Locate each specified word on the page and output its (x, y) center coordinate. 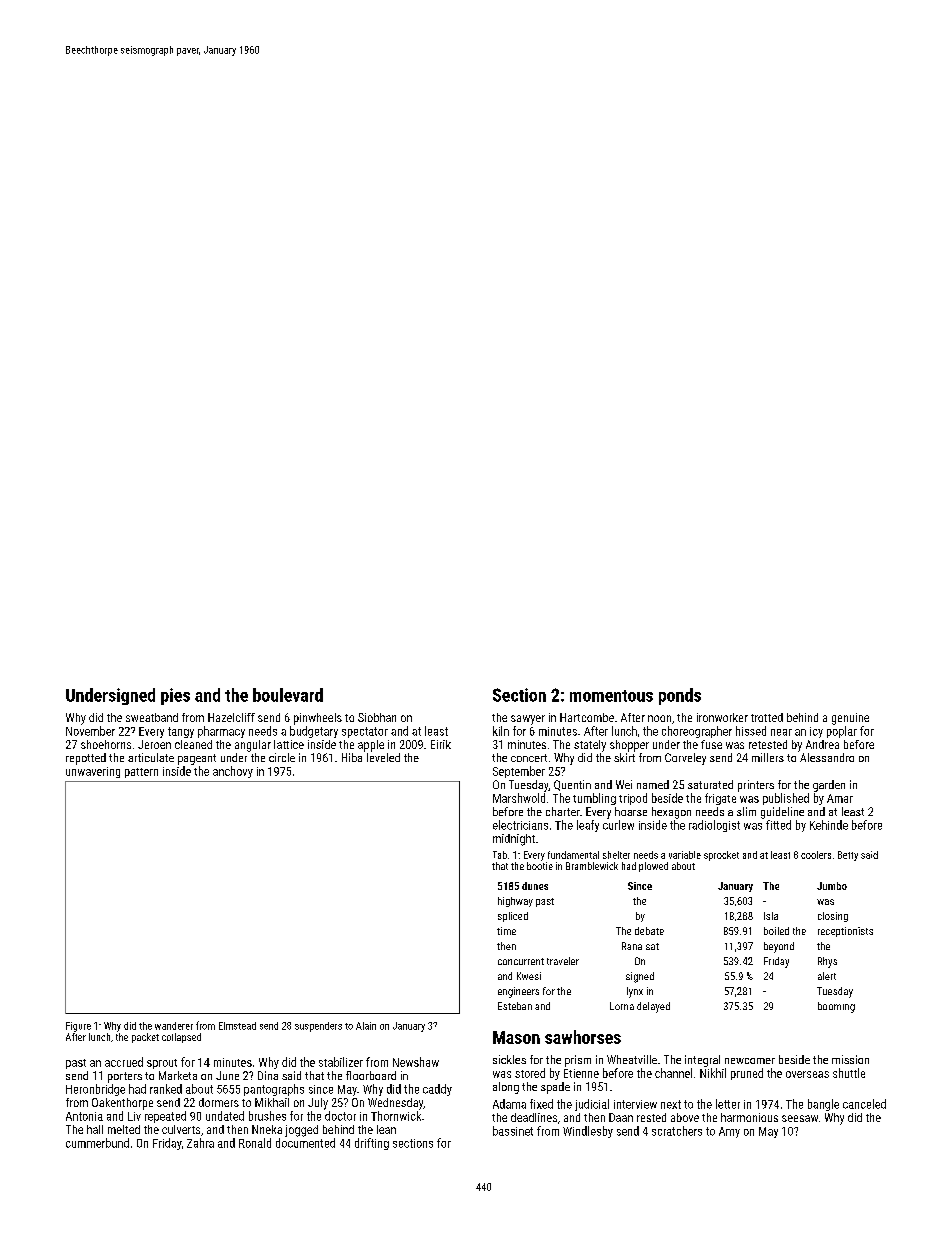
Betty (848, 856)
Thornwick (396, 1116)
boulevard (288, 695)
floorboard (371, 1075)
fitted (778, 825)
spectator (365, 732)
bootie (540, 866)
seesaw (800, 1118)
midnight (514, 840)
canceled (864, 1104)
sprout (162, 1064)
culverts (181, 1129)
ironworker (722, 717)
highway (515, 902)
